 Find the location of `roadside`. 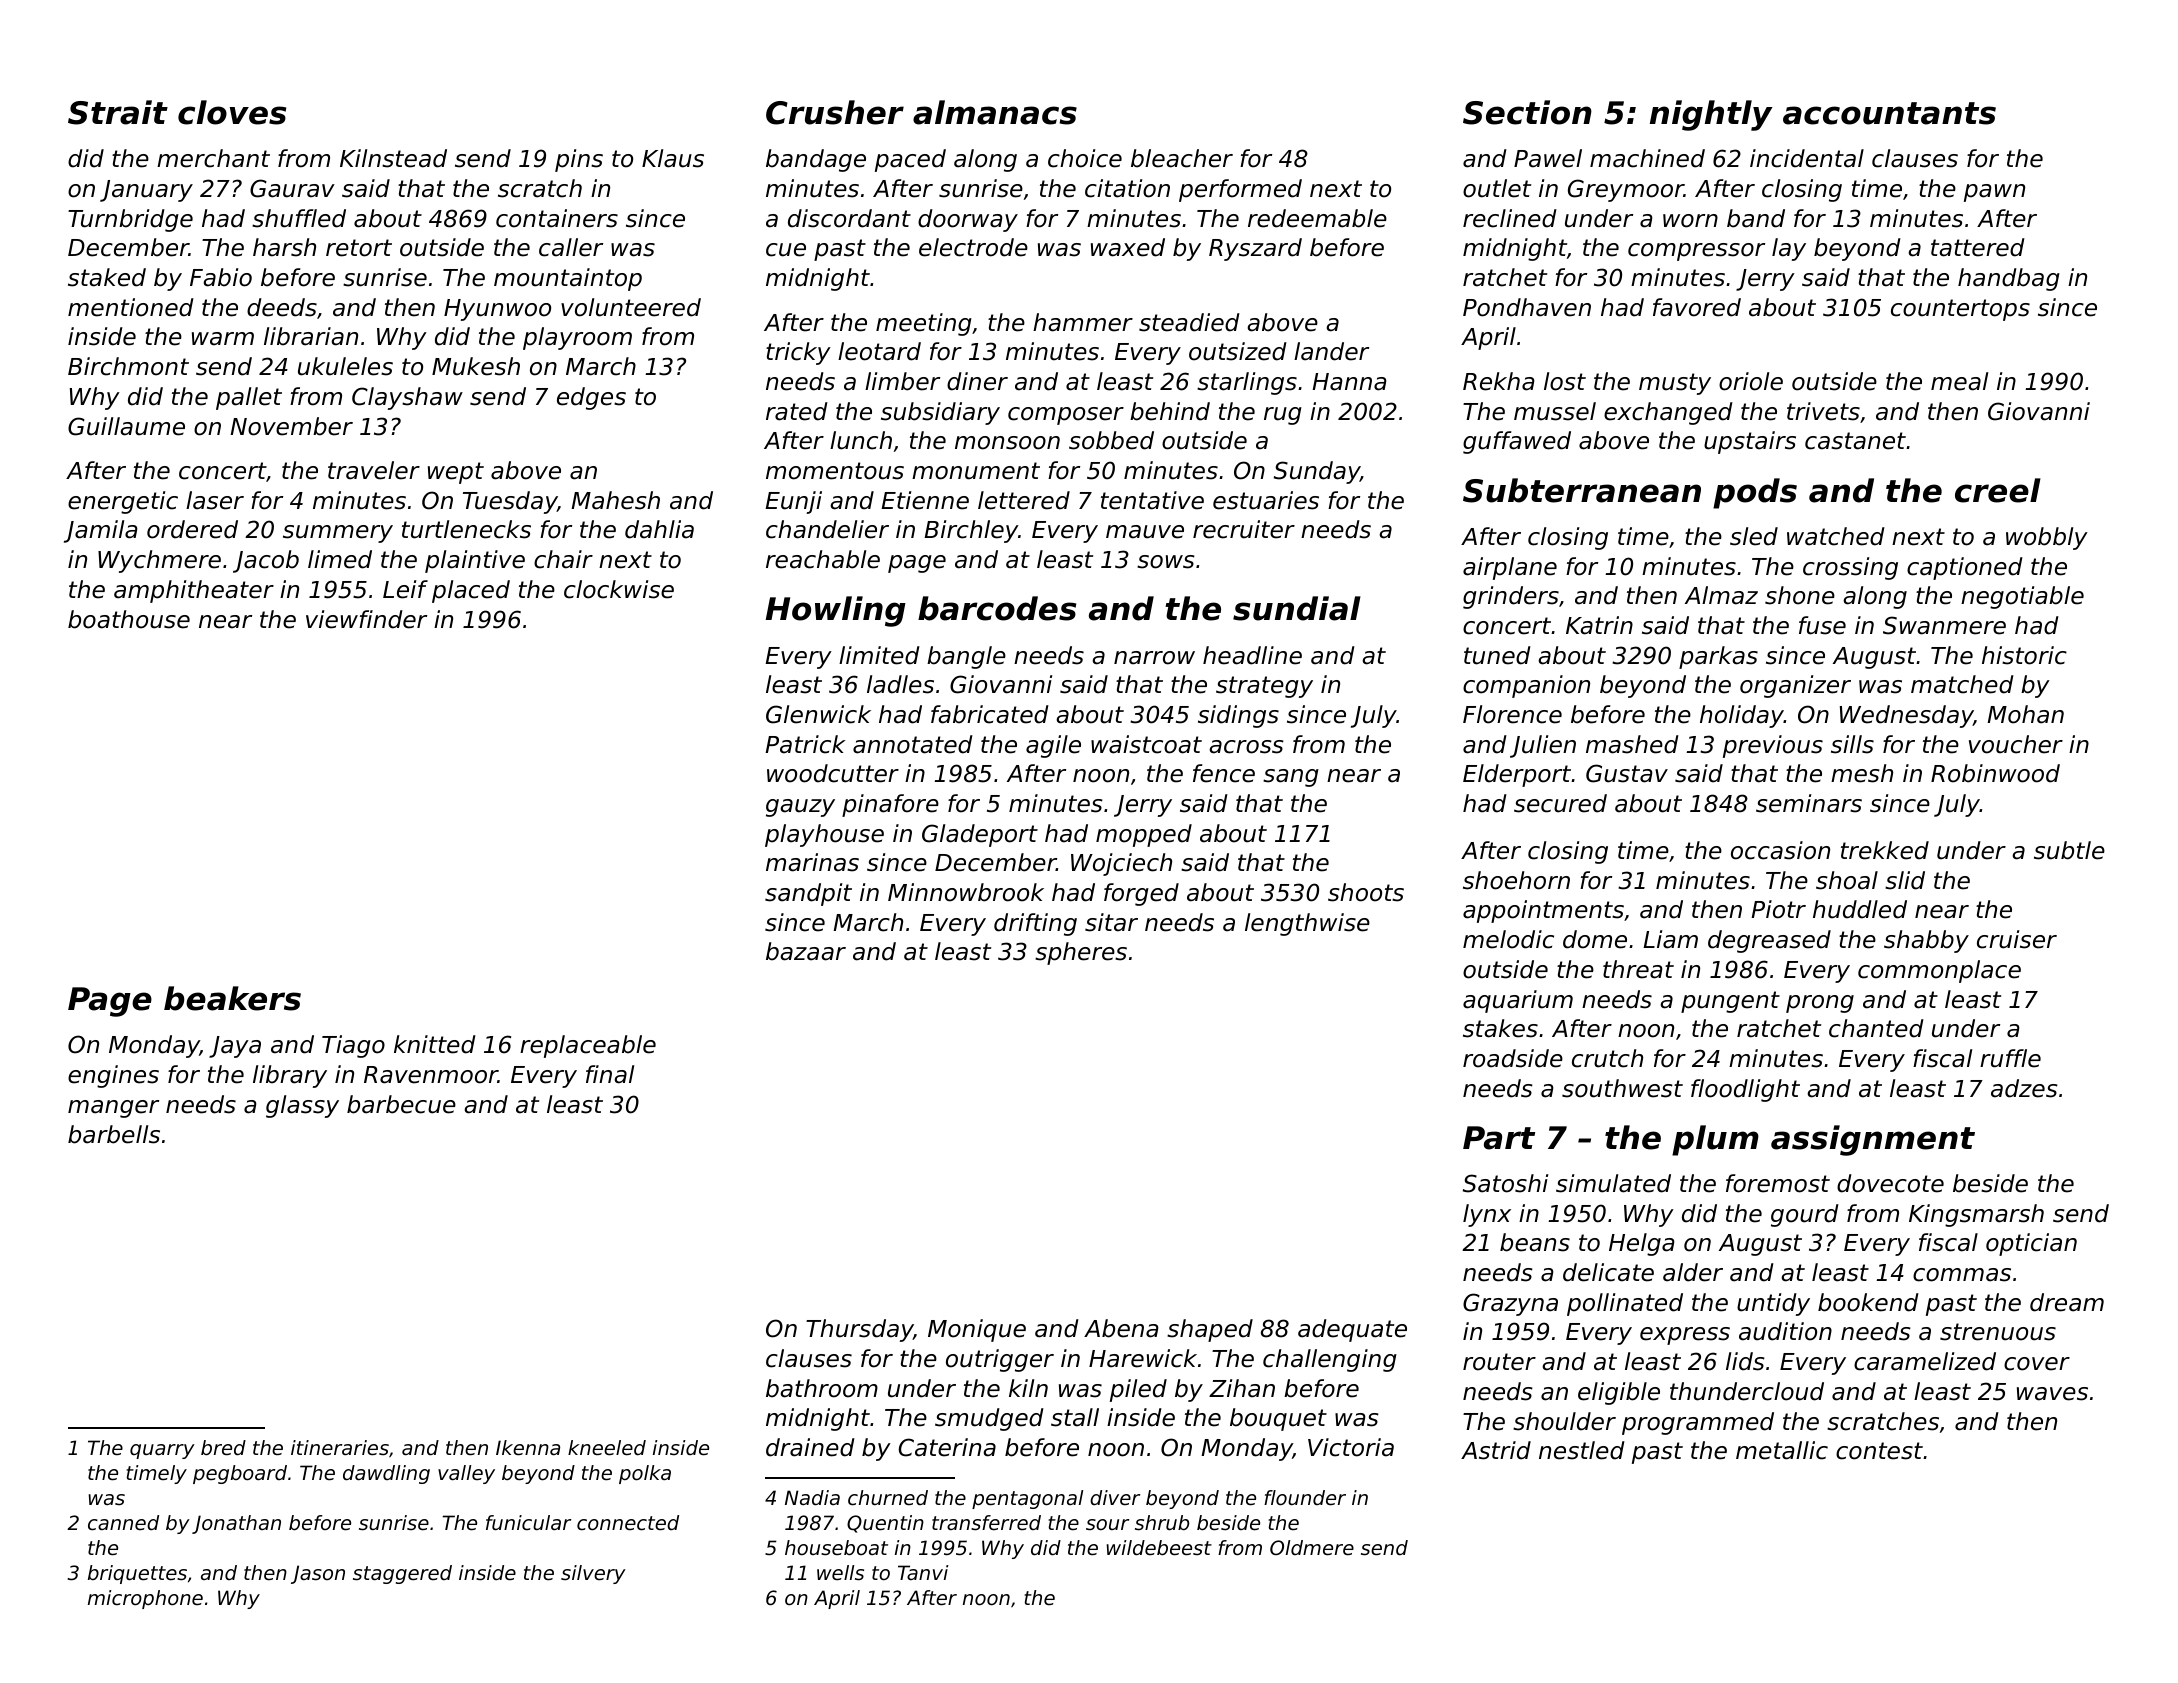

roadside is located at coordinates (1513, 1058).
